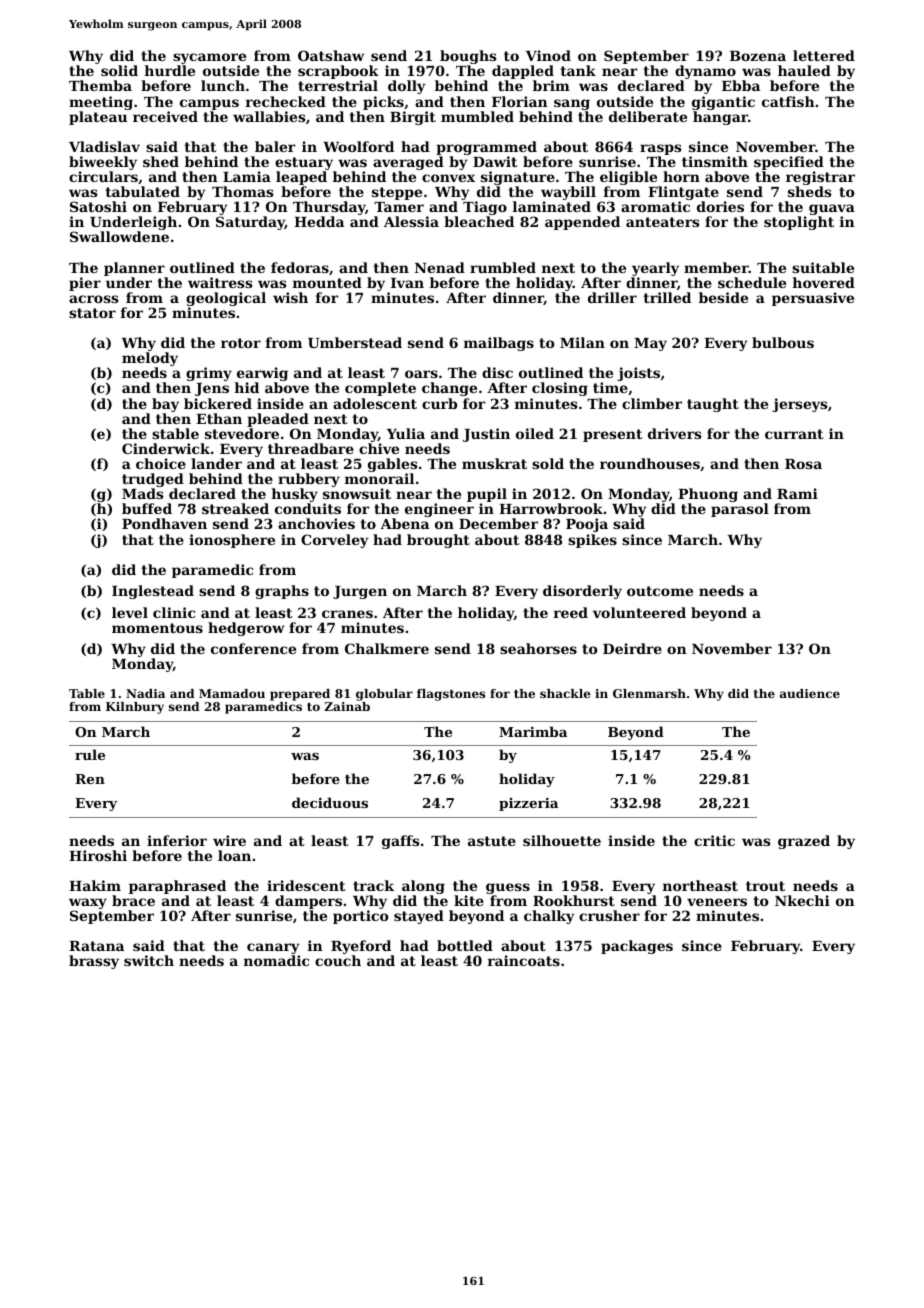  Describe the element at coordinates (119, 71) in the screenshot. I see `solid` at that location.
